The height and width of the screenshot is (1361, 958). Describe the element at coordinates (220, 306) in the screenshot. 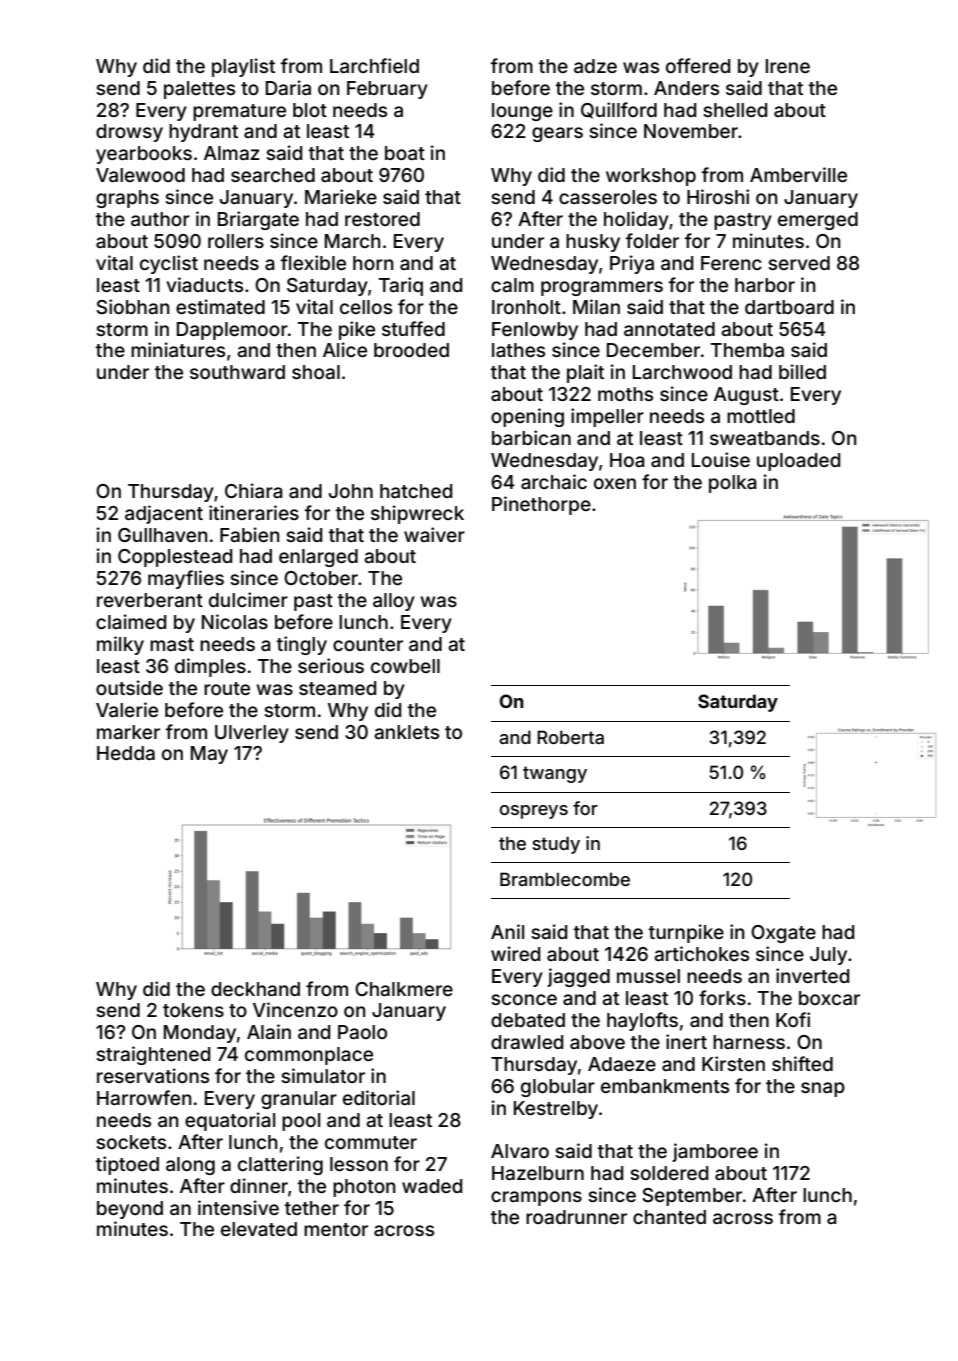

I see `estimated` at that location.
